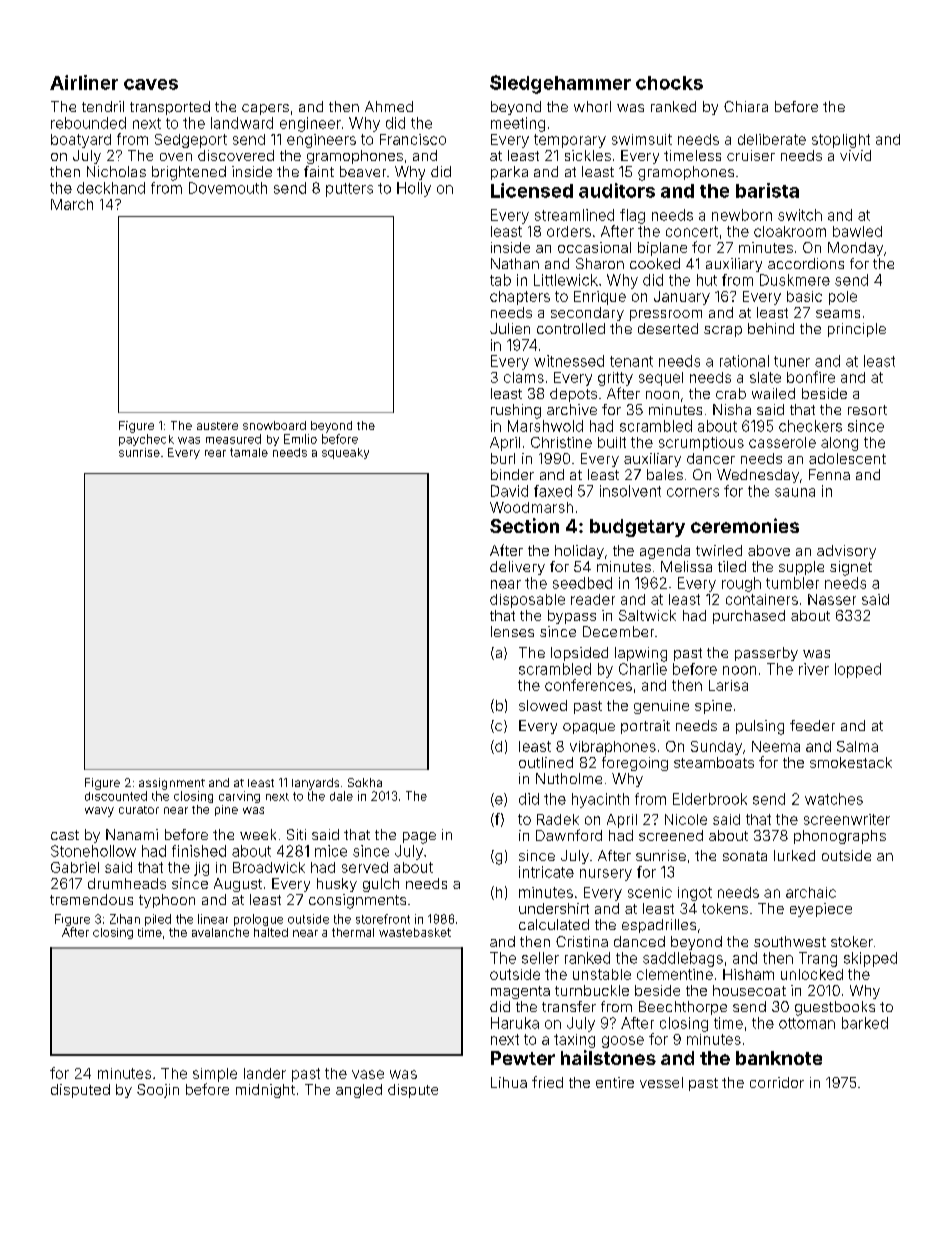  I want to click on delivery, so click(517, 568).
